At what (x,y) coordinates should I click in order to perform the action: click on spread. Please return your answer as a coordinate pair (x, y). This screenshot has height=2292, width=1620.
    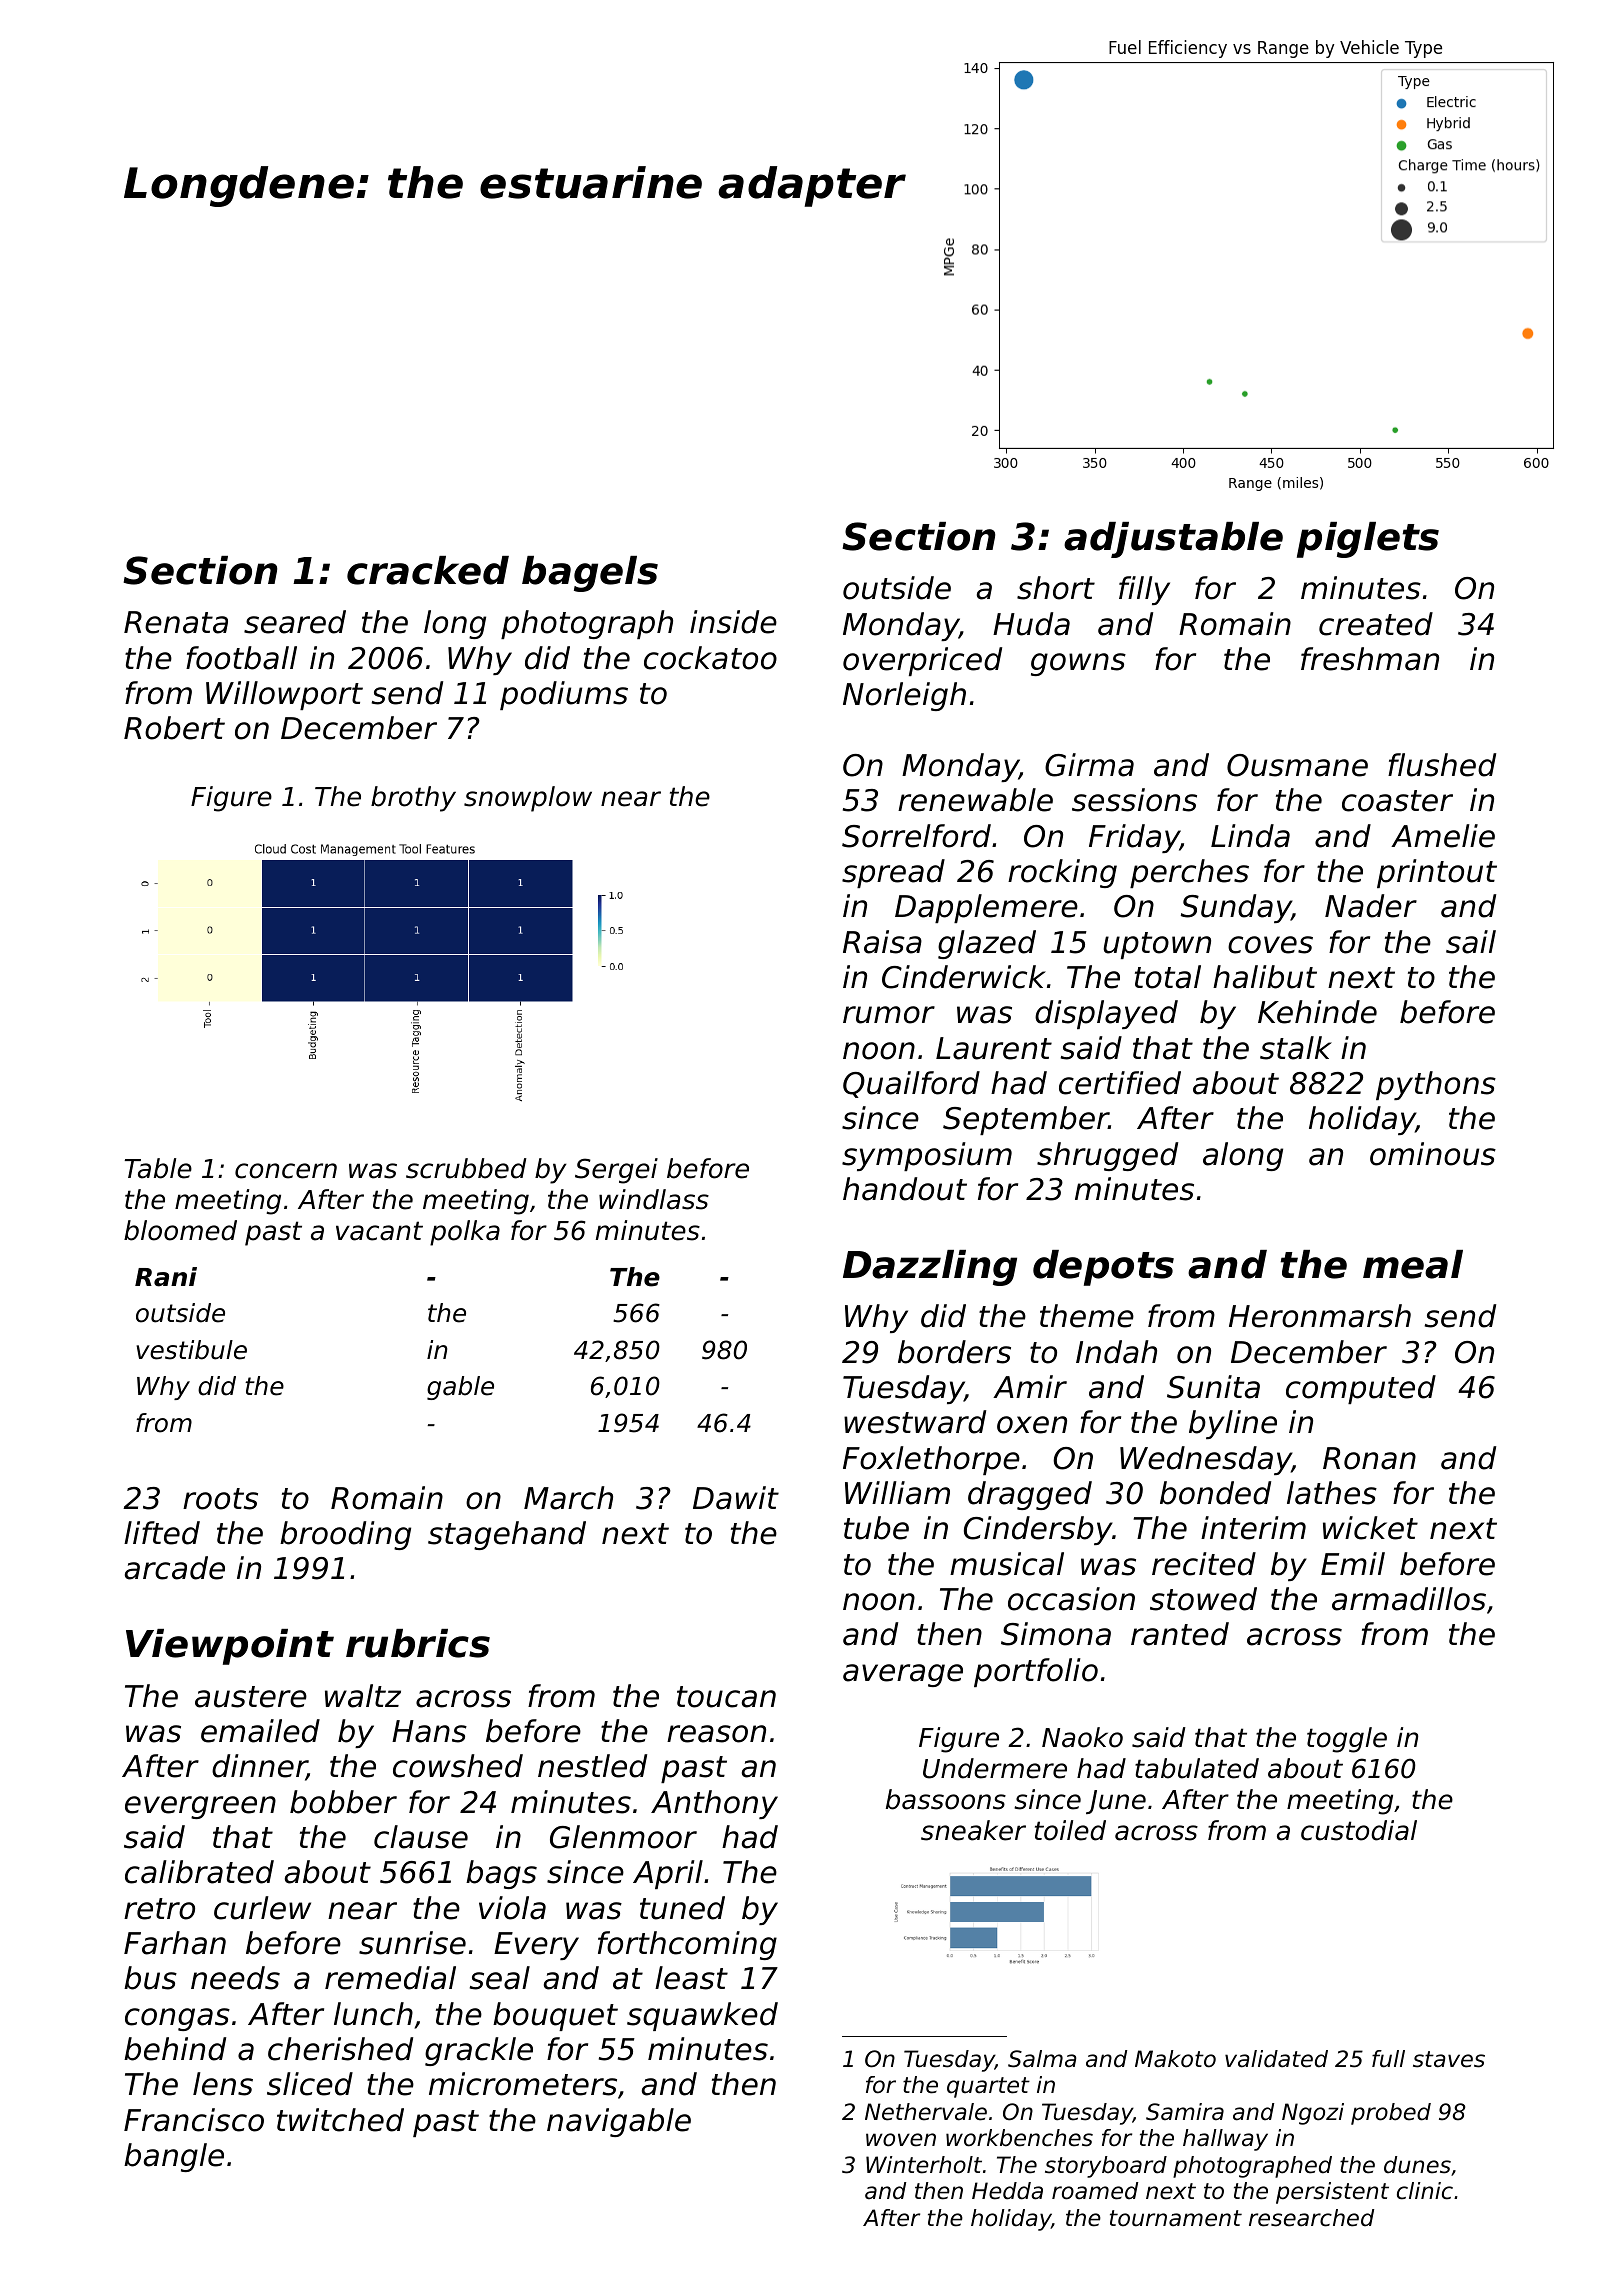
    Looking at the image, I should click on (893, 873).
